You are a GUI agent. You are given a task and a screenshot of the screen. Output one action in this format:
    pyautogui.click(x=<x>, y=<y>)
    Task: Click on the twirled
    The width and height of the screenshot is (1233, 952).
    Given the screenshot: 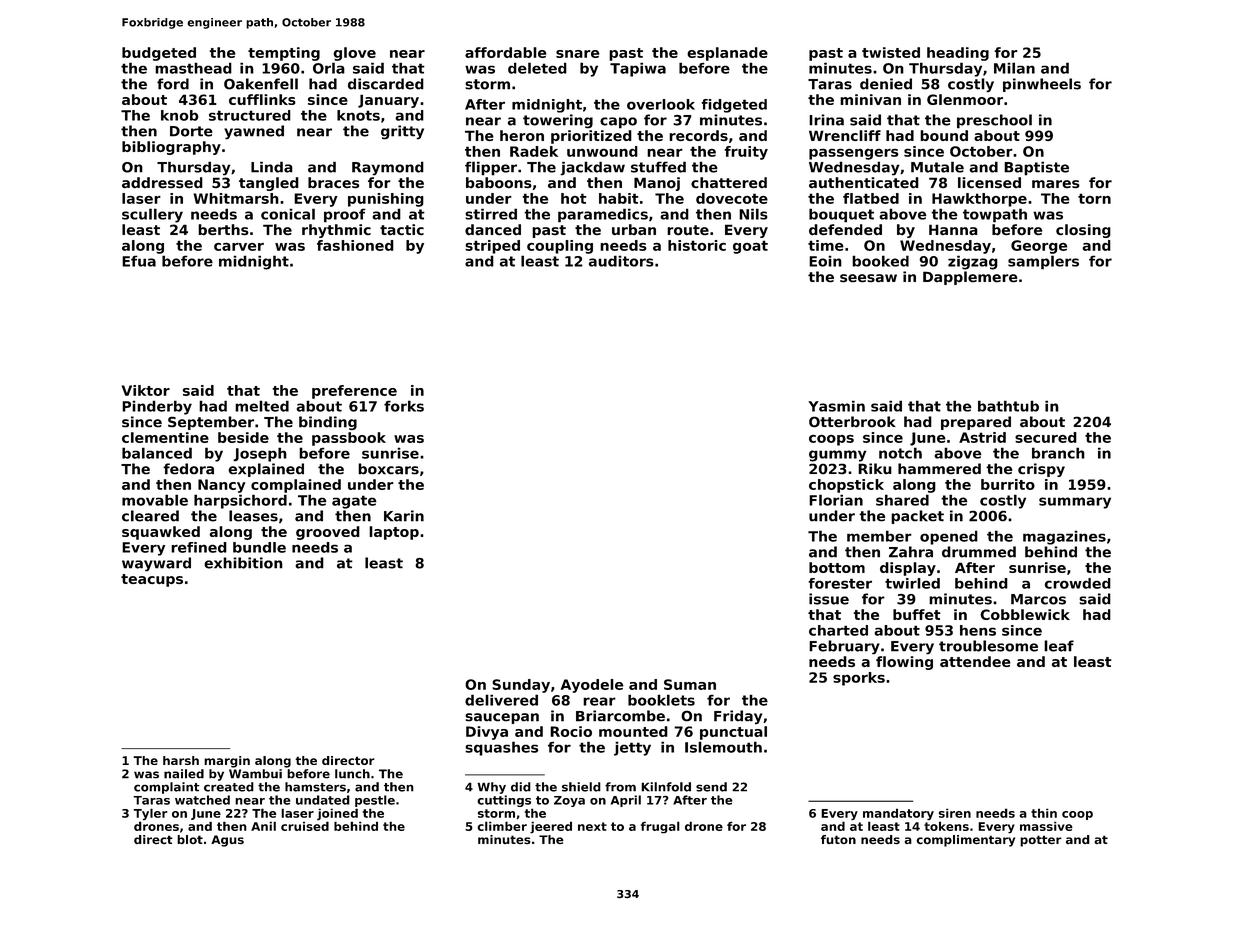 What is the action you would take?
    pyautogui.click(x=912, y=583)
